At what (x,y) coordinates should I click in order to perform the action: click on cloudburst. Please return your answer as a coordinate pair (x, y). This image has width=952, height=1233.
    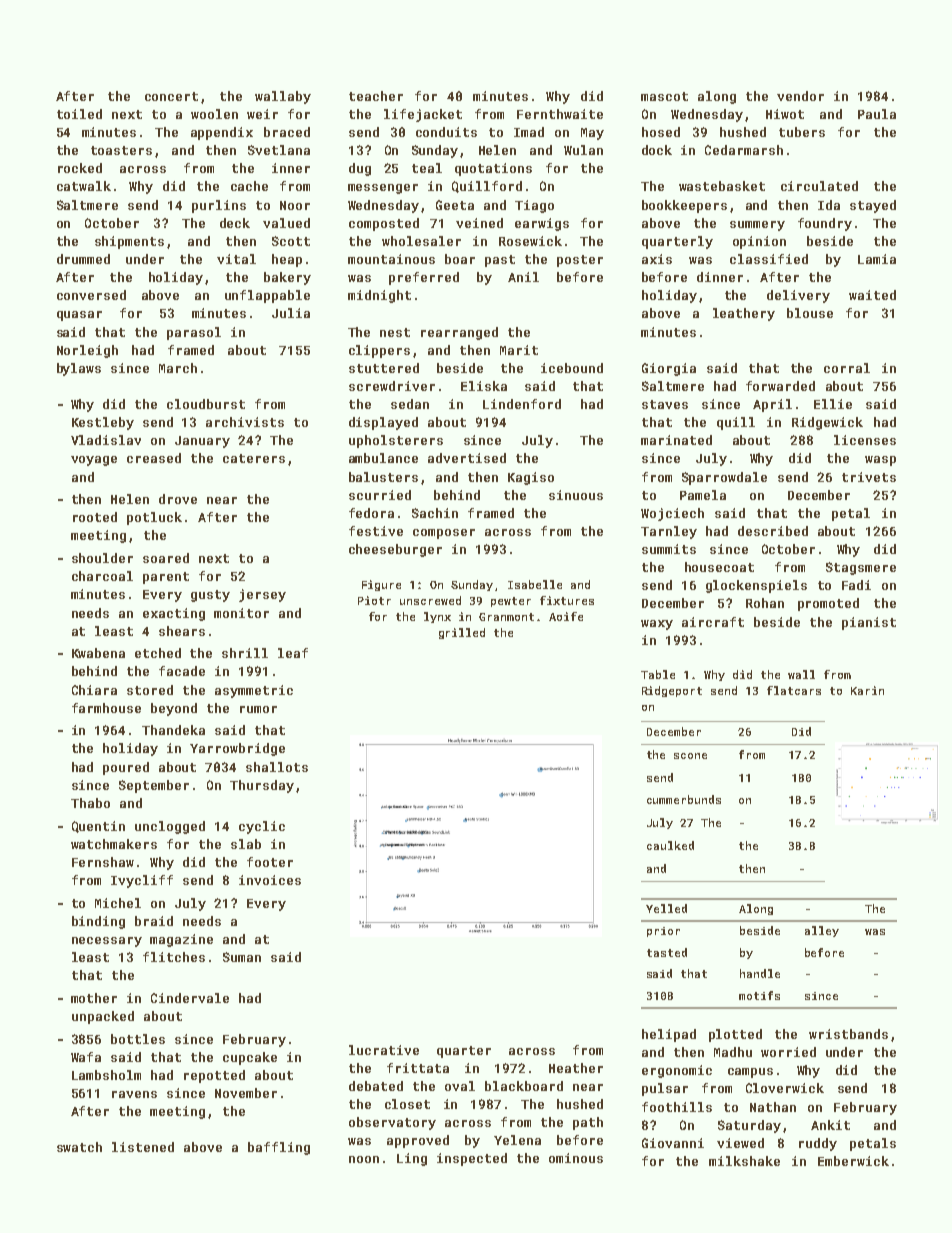
    Looking at the image, I should click on (206, 404).
